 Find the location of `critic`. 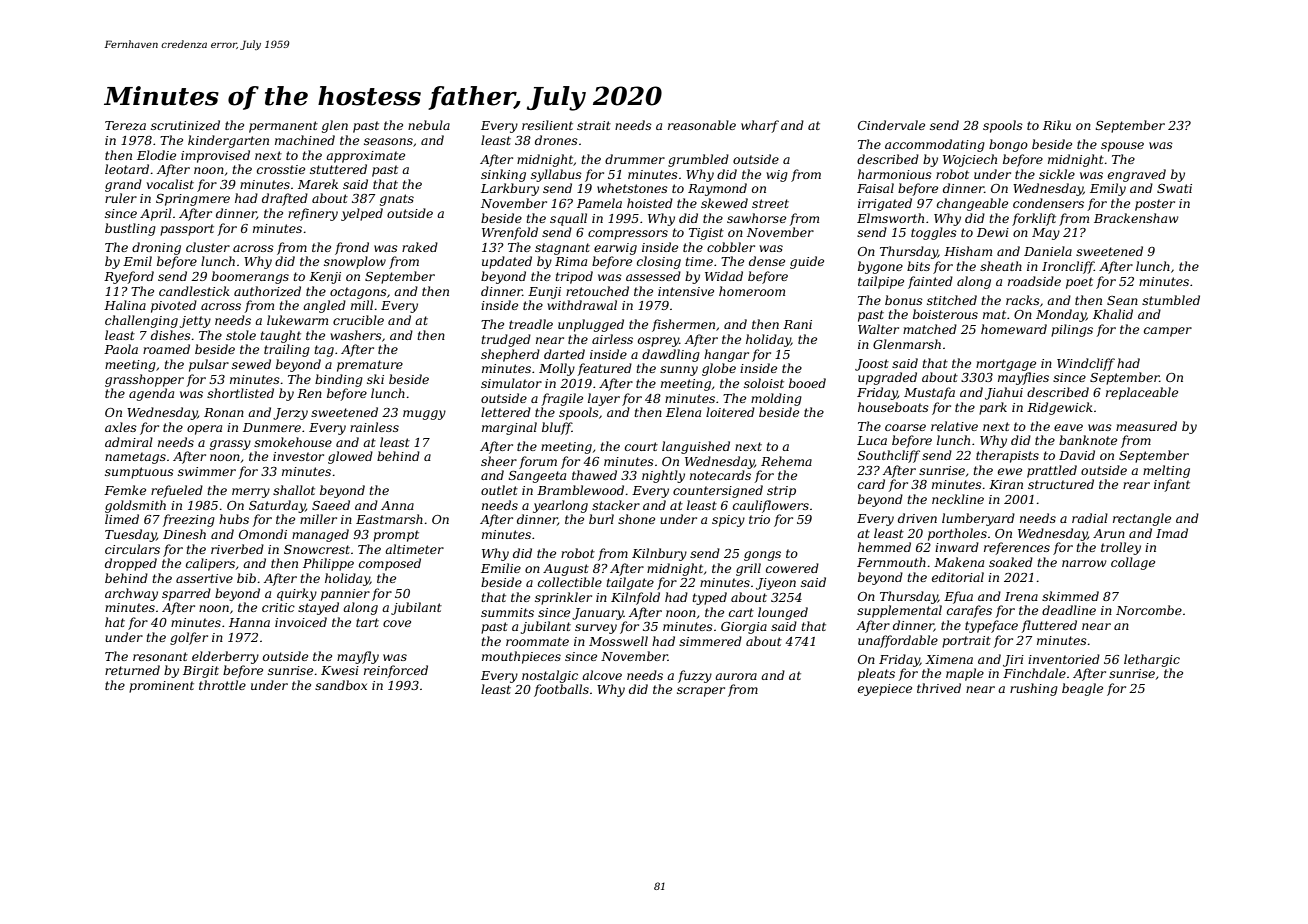

critic is located at coordinates (278, 607).
